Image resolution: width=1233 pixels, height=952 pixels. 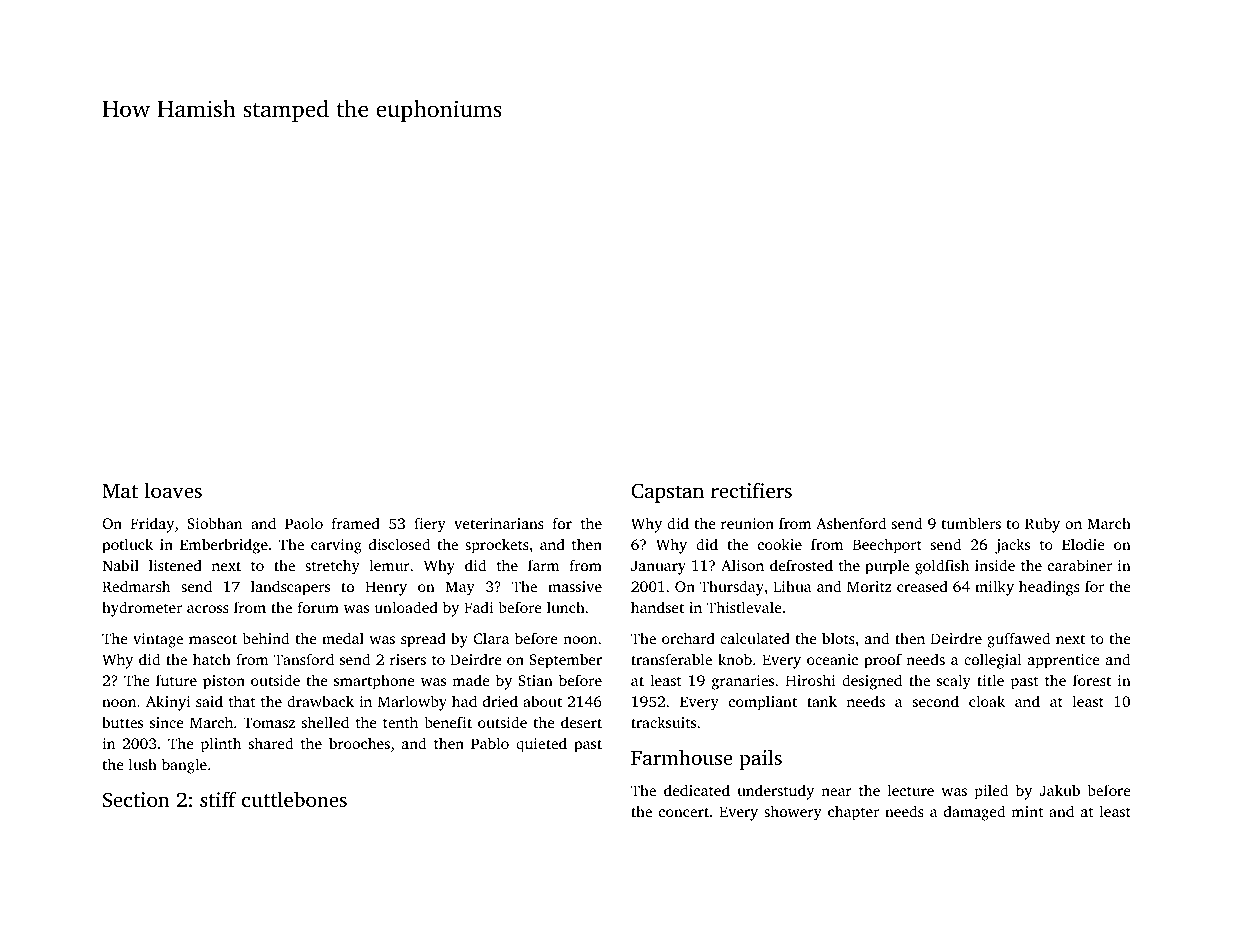 What do you see at coordinates (122, 722) in the page?
I see `buttes` at bounding box center [122, 722].
